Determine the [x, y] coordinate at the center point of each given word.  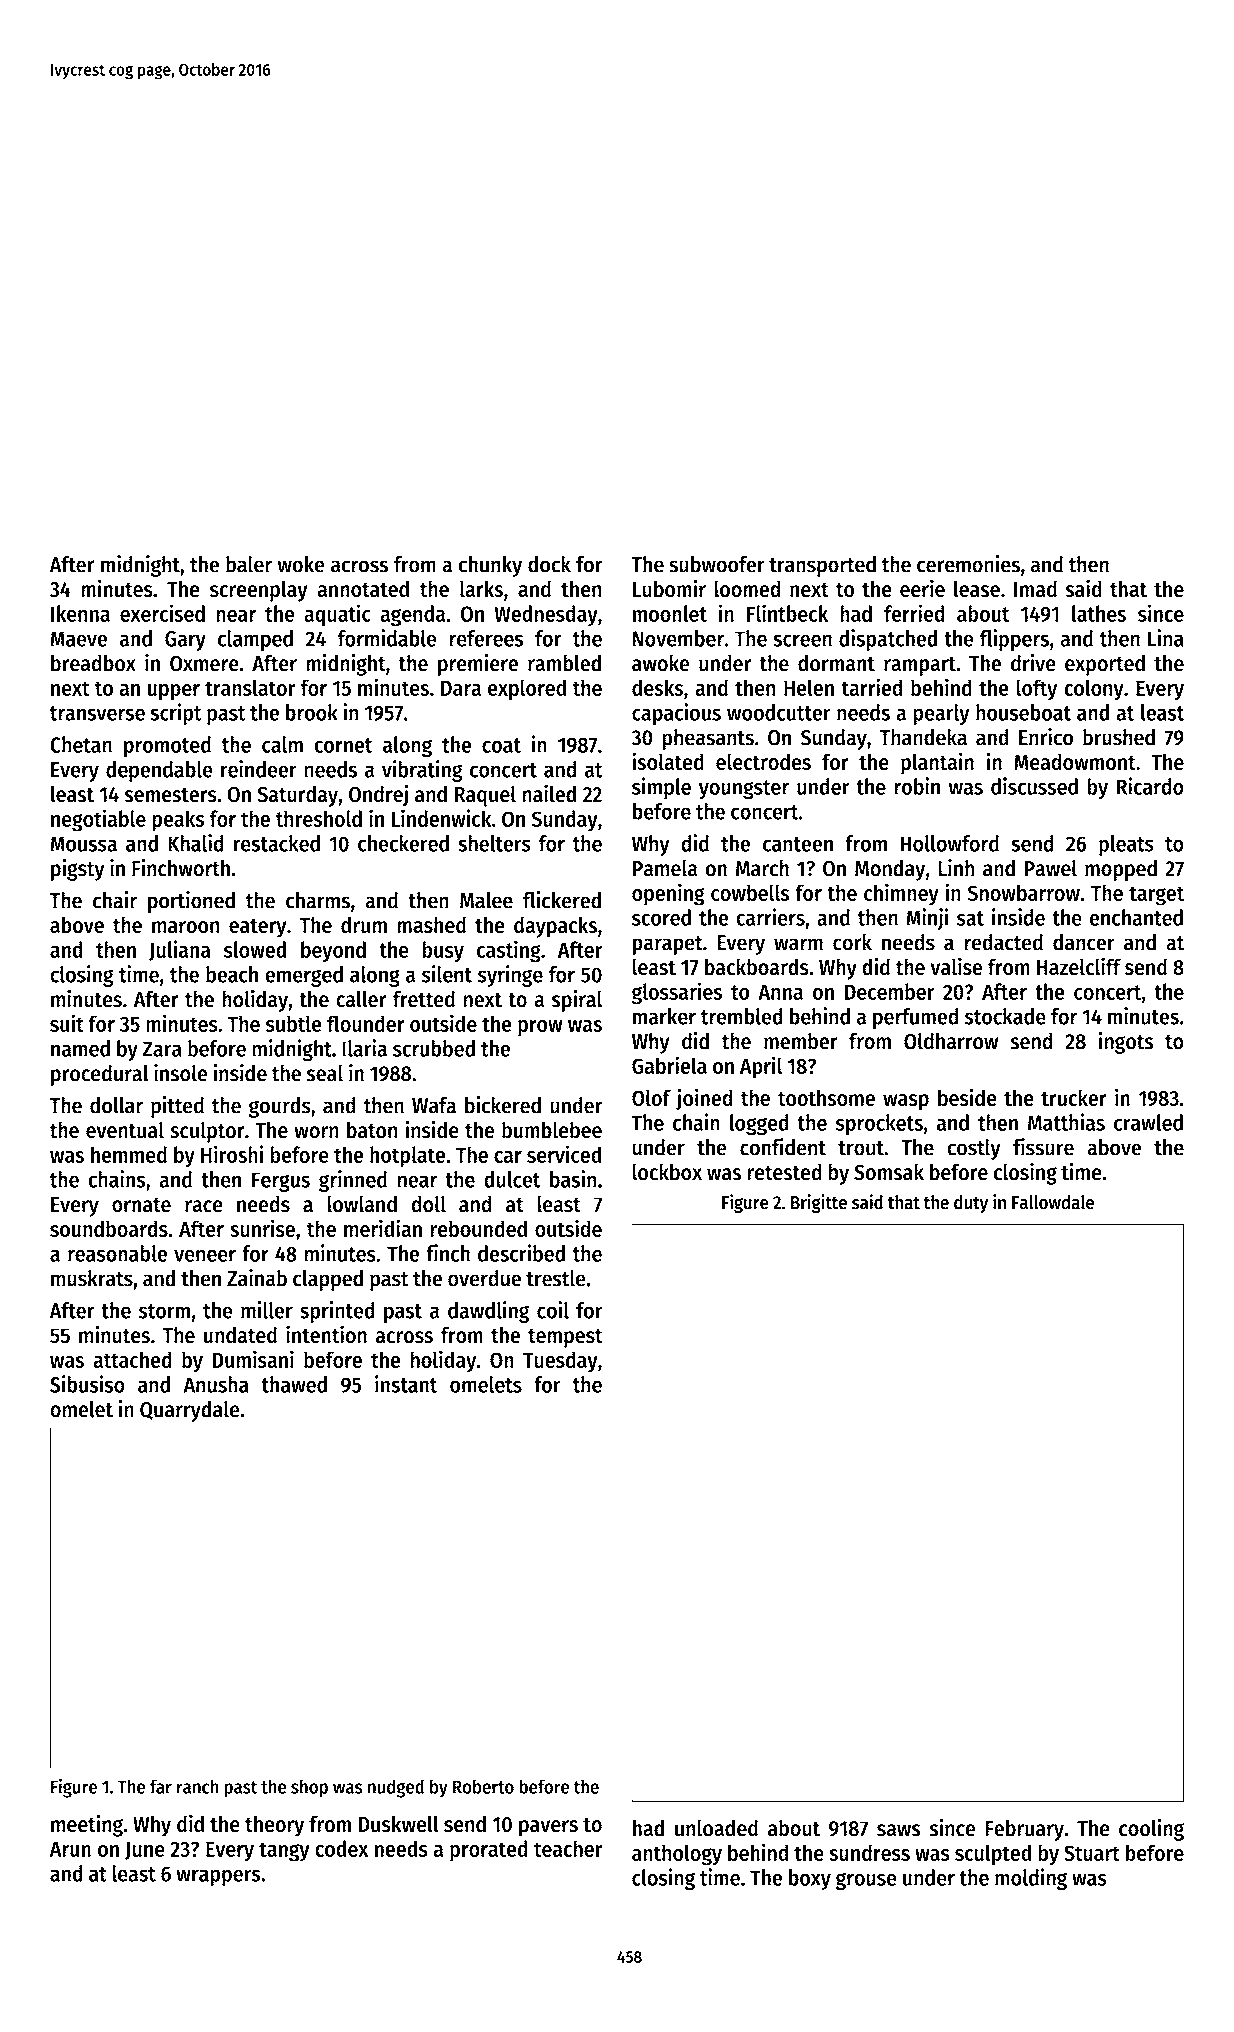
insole [180, 1073]
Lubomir [669, 588]
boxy [810, 1879]
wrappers [218, 1877]
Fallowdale [1053, 1202]
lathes [1099, 613]
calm [282, 744]
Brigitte [819, 1203]
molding [1031, 1879]
